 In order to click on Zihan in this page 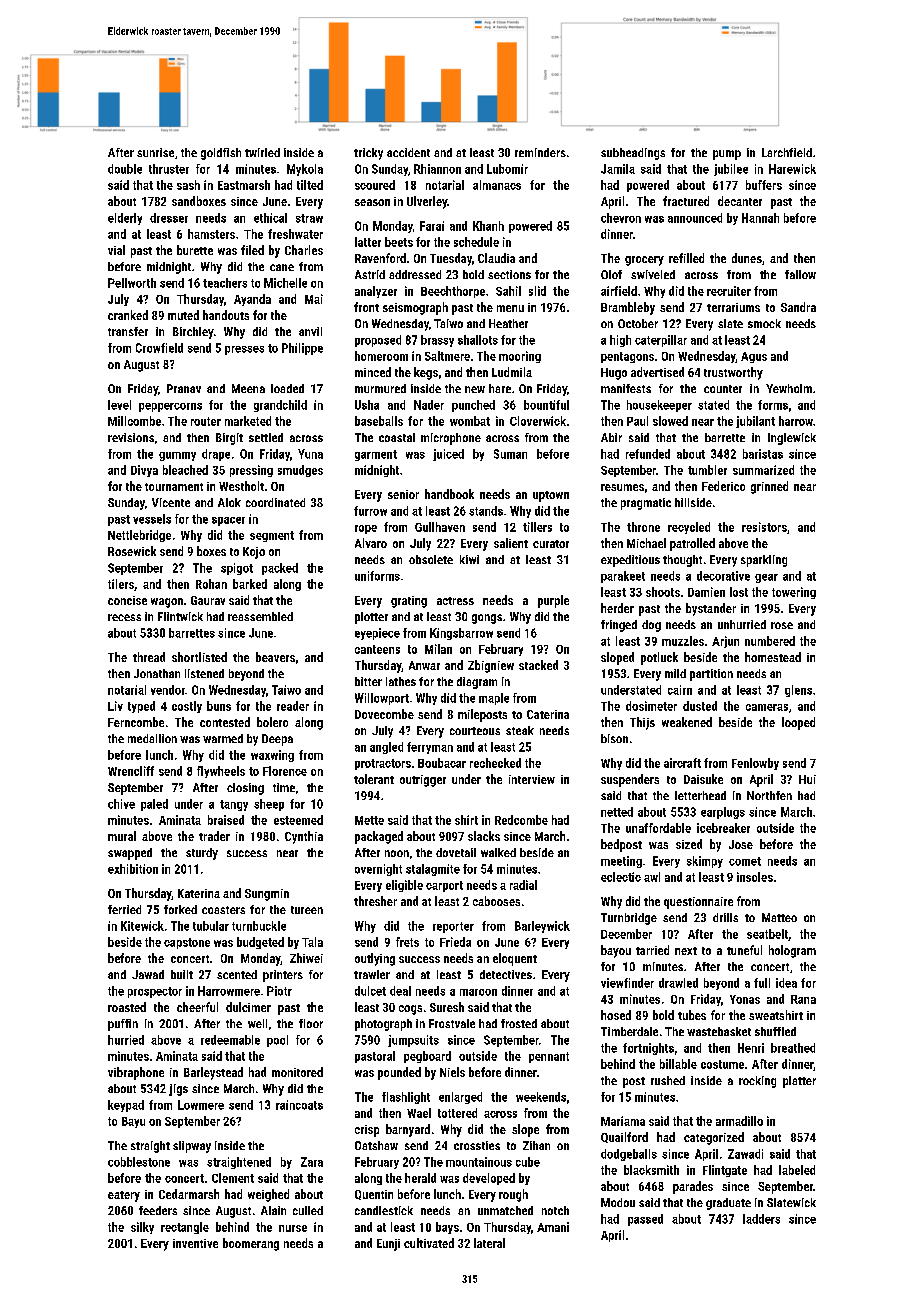, I will do `click(536, 1145)`.
